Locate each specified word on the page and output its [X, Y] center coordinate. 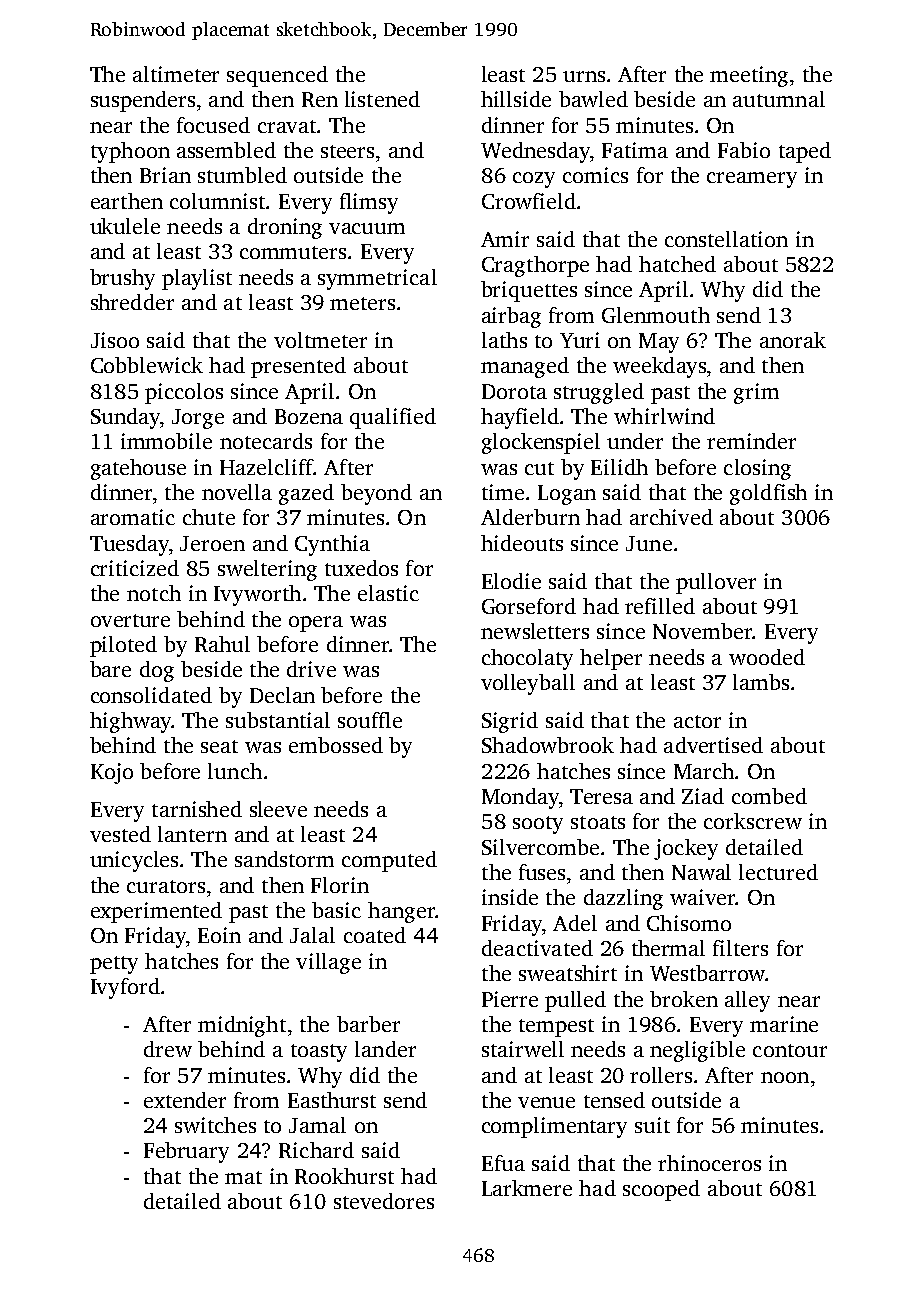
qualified [393, 418]
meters [362, 303]
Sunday [125, 418]
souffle [370, 720]
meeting [749, 76]
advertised [713, 745]
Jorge [198, 419]
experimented [156, 912]
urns [584, 76]
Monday [520, 798]
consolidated [151, 695]
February [186, 1152]
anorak [793, 340]
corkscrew [753, 821]
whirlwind [664, 416]
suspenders [143, 101]
